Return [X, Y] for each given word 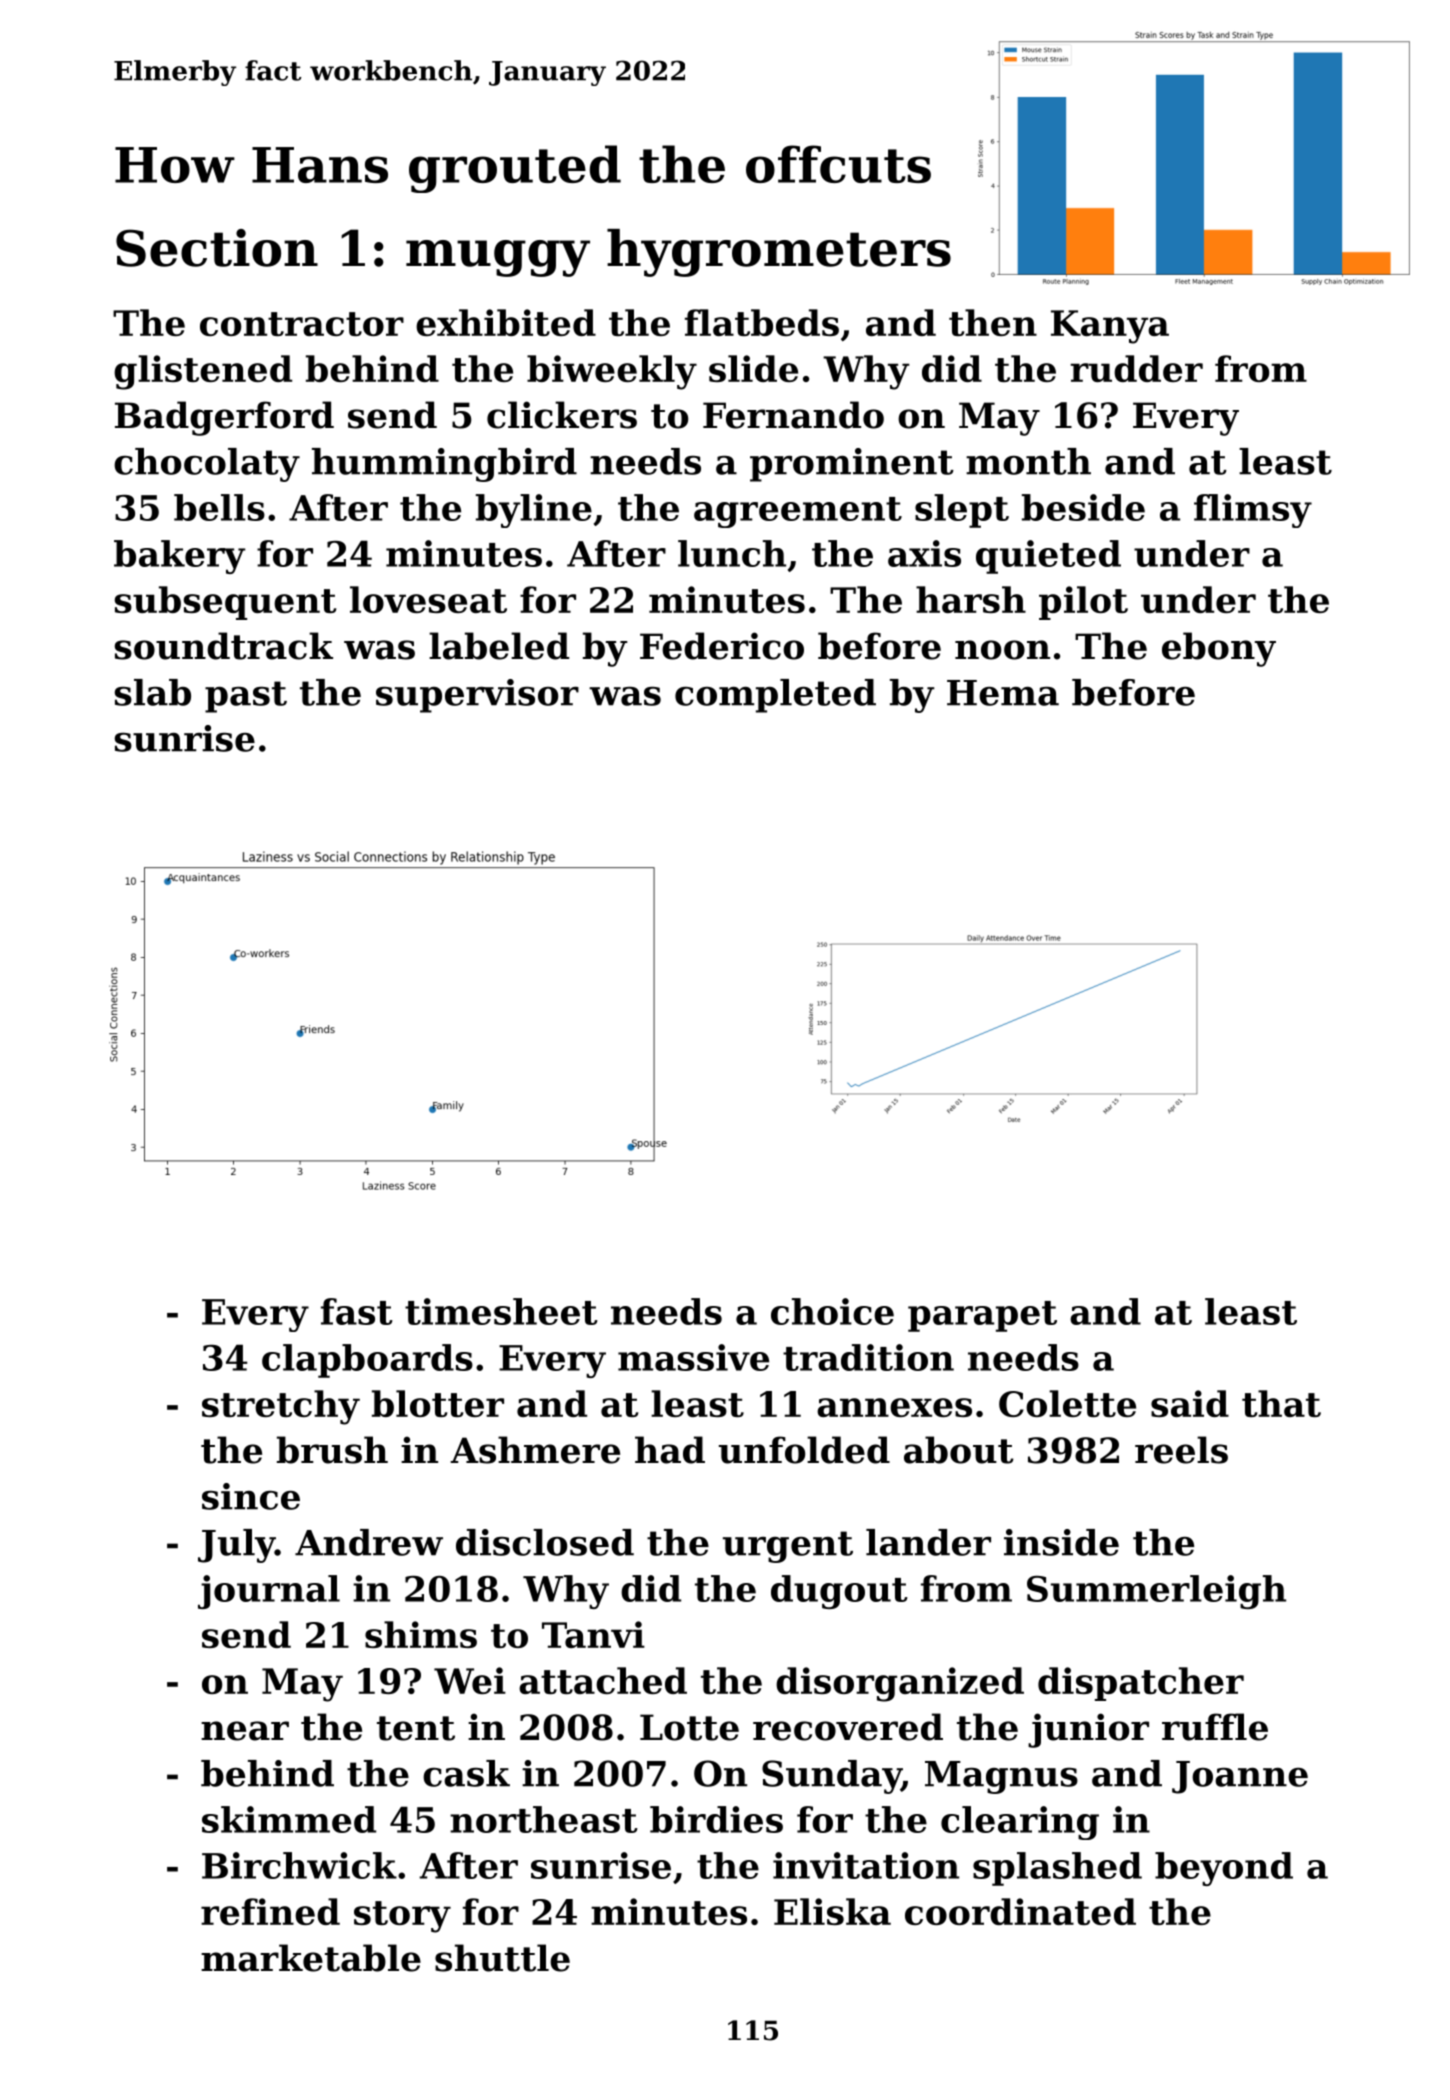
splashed [1057, 1869]
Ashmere [535, 1450]
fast [357, 1311]
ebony [1219, 649]
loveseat [428, 599]
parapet [982, 1316]
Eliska [832, 1911]
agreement [798, 512]
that [1281, 1403]
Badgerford [224, 418]
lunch [732, 553]
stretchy [281, 1407]
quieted [1048, 557]
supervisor [477, 696]
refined [270, 1911]
